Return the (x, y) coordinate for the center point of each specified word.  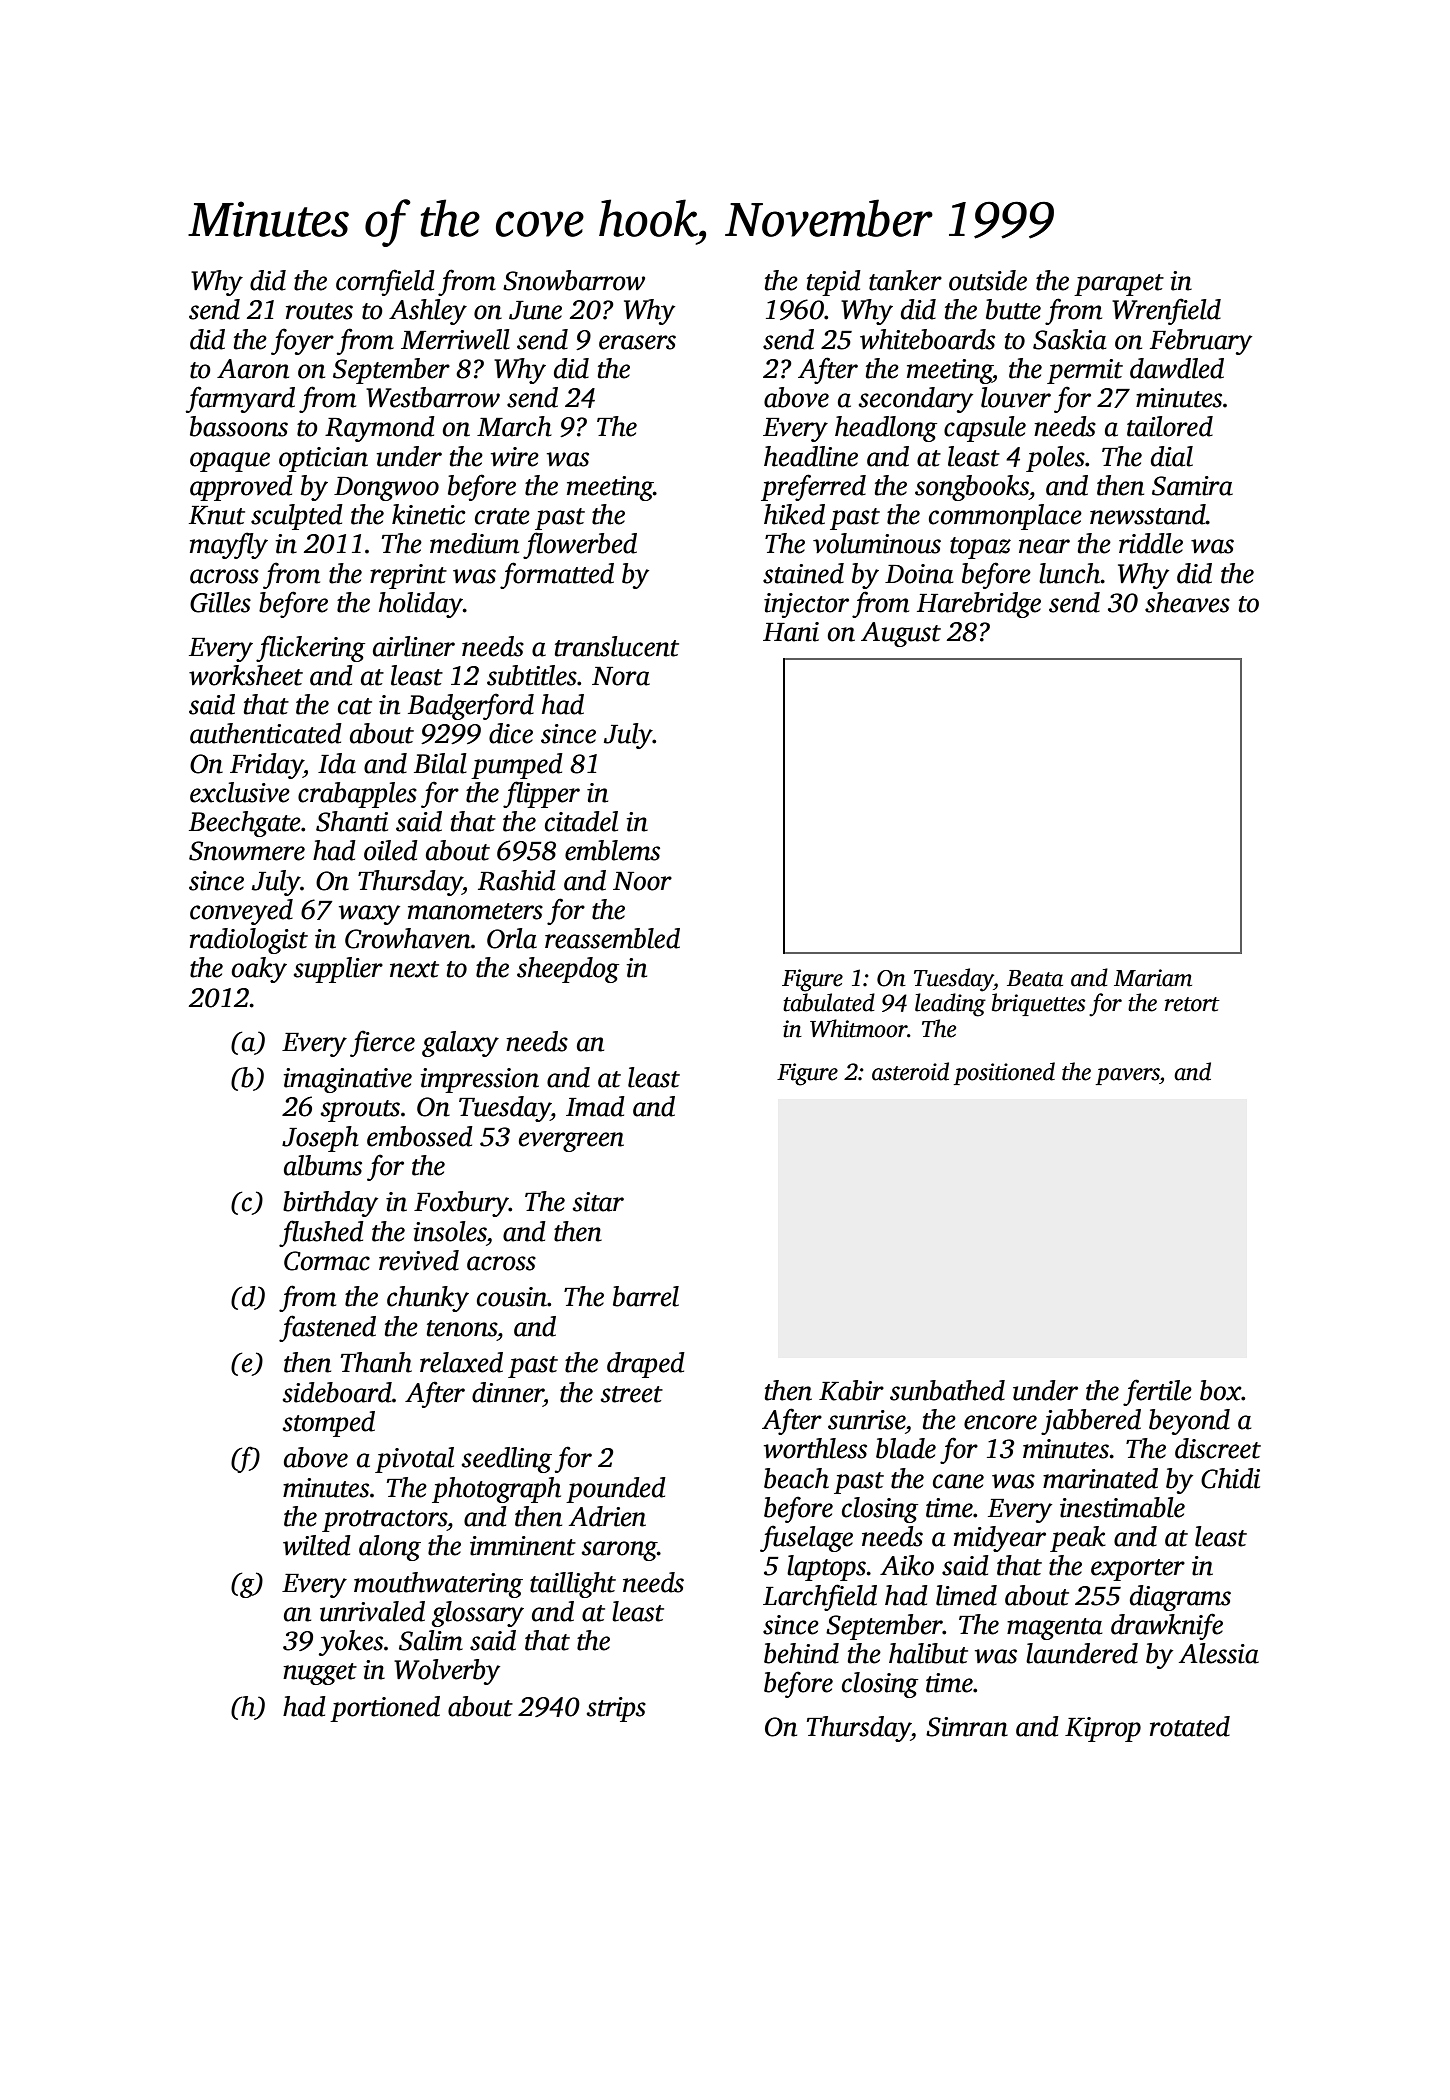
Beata (1035, 978)
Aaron (253, 369)
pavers (1128, 1076)
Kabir (851, 1390)
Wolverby (447, 1672)
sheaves (1187, 602)
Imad (595, 1106)
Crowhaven (408, 938)
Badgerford (471, 706)
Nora (621, 676)
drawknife (1167, 1626)
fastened (327, 1328)
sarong (619, 1551)
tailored (1170, 426)
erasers (637, 342)
